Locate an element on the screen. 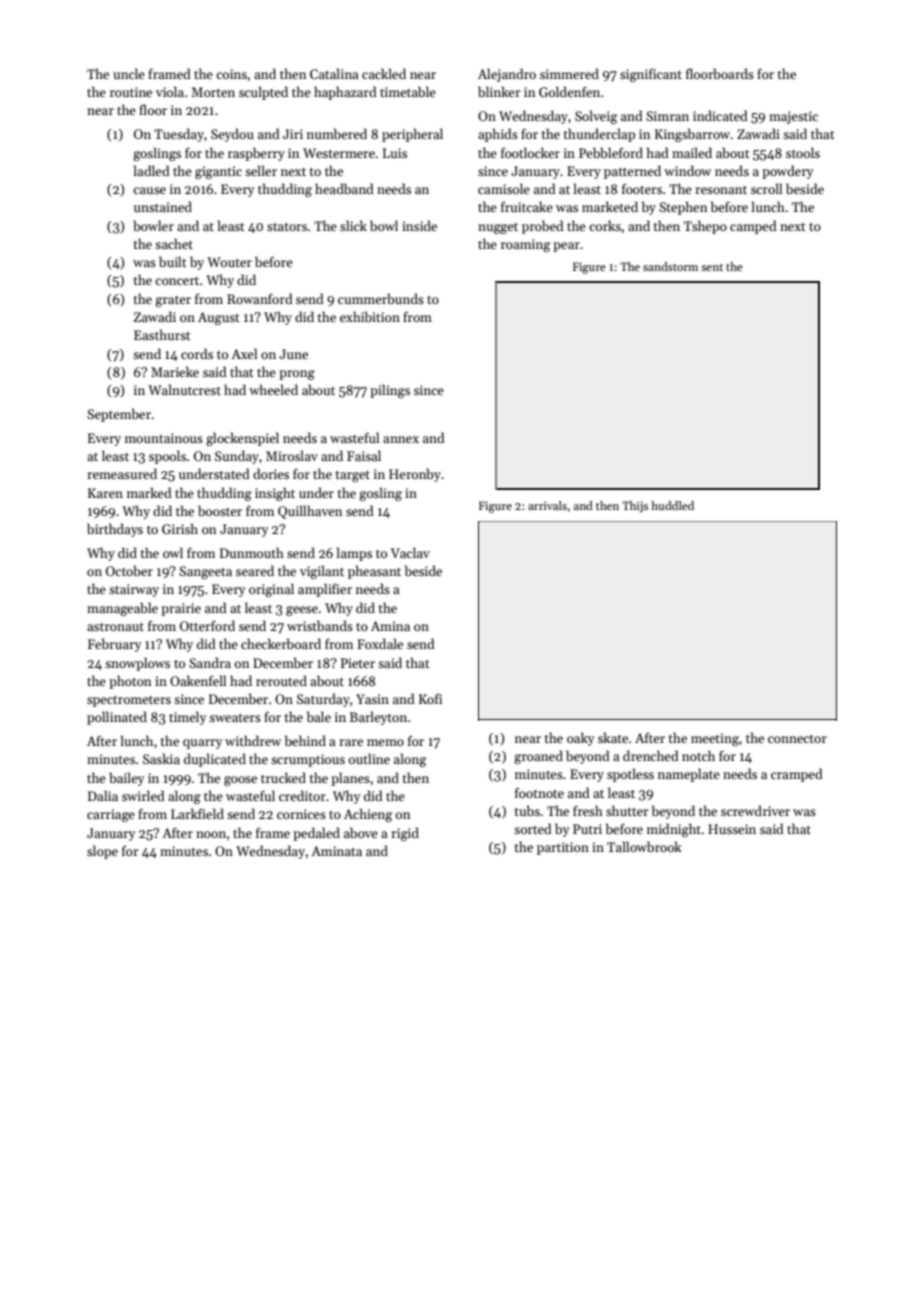  blinker is located at coordinates (499, 91).
